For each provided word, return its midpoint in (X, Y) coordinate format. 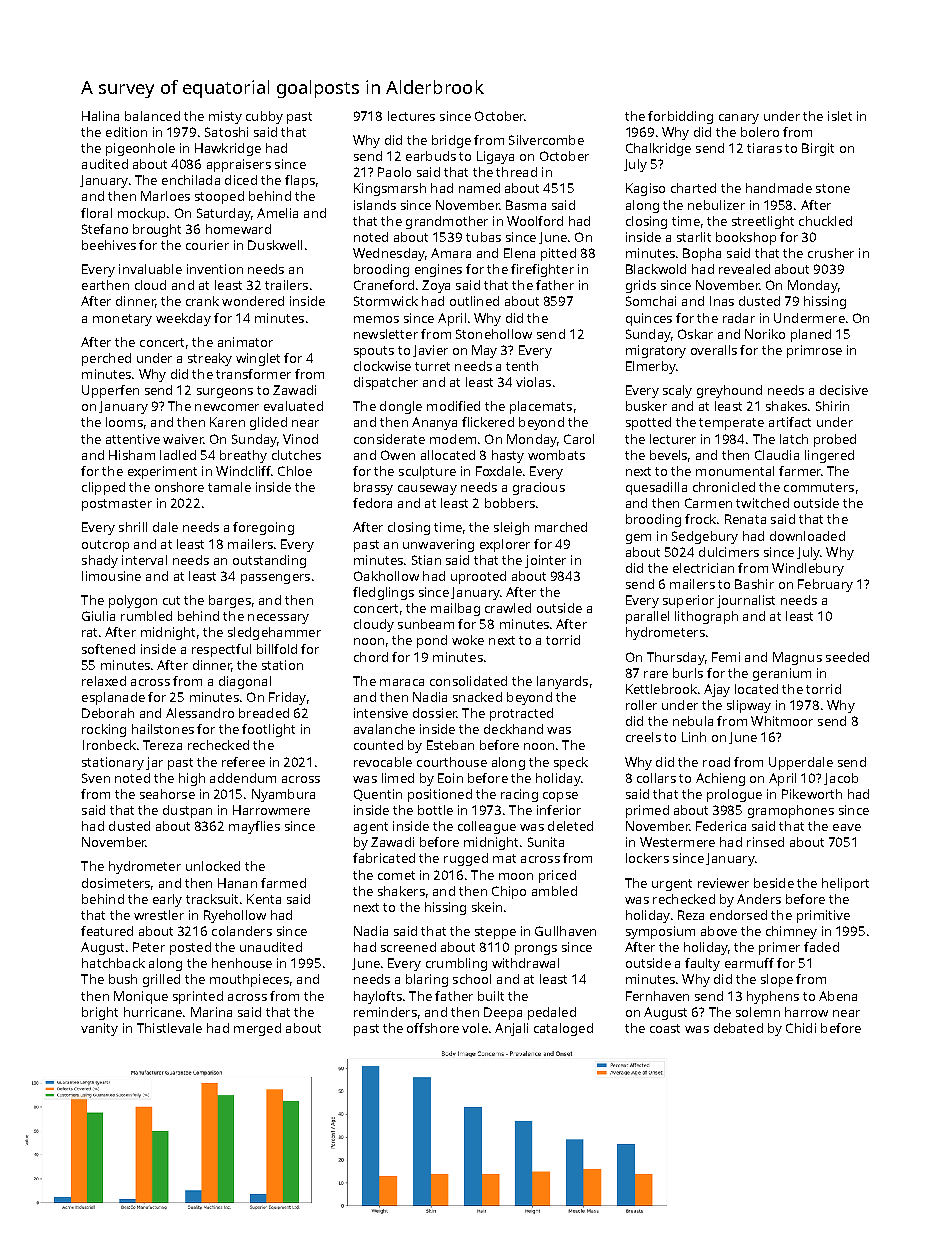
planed (811, 335)
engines (438, 270)
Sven (96, 778)
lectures (411, 116)
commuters (819, 487)
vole (475, 1028)
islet (840, 116)
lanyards (562, 682)
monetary (122, 320)
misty (225, 117)
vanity (99, 1029)
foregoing (263, 528)
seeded (847, 657)
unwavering (438, 545)
